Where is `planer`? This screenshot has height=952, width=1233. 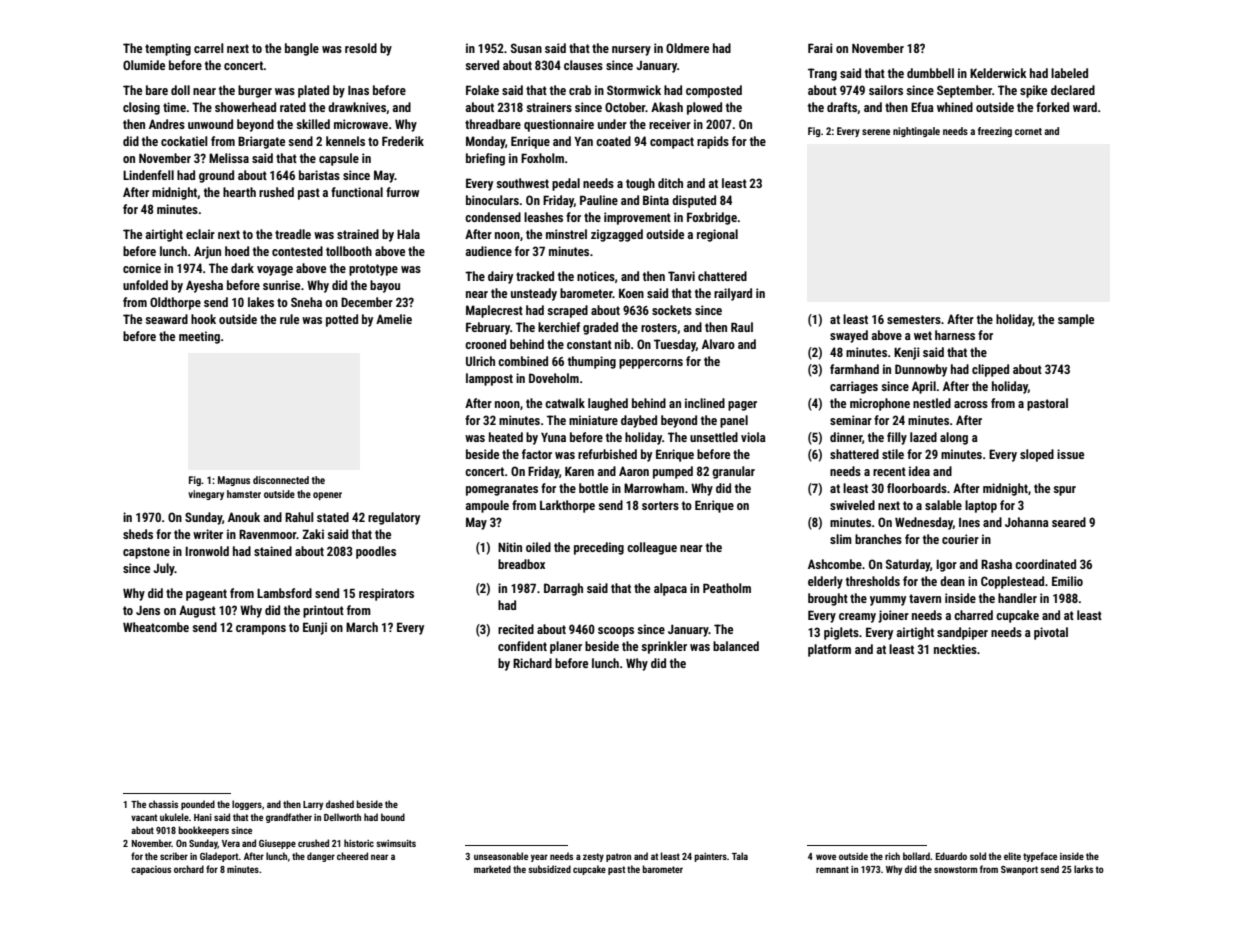 planer is located at coordinates (566, 647).
